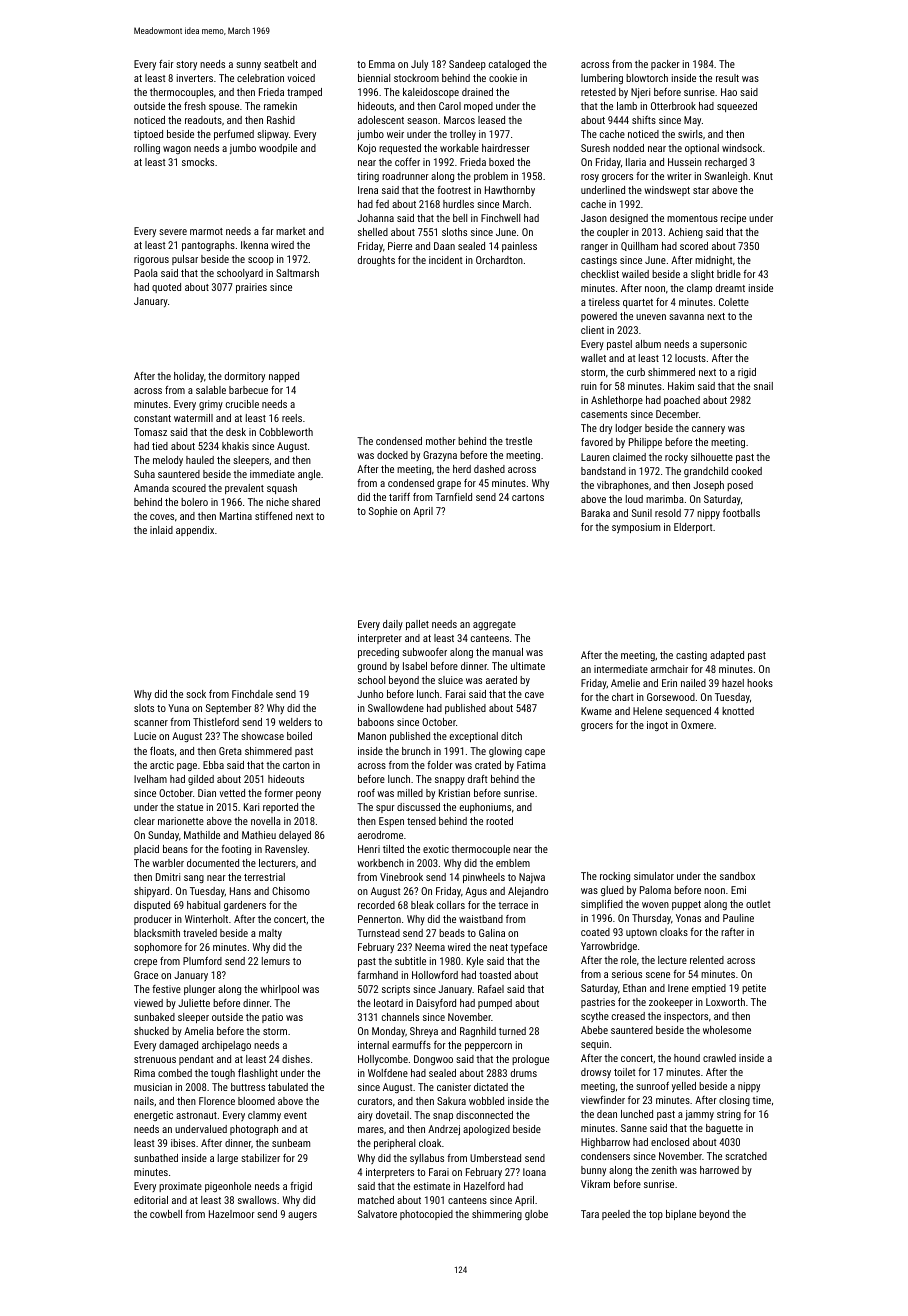 This screenshot has height=1316, width=908. What do you see at coordinates (144, 821) in the screenshot?
I see `clear` at bounding box center [144, 821].
